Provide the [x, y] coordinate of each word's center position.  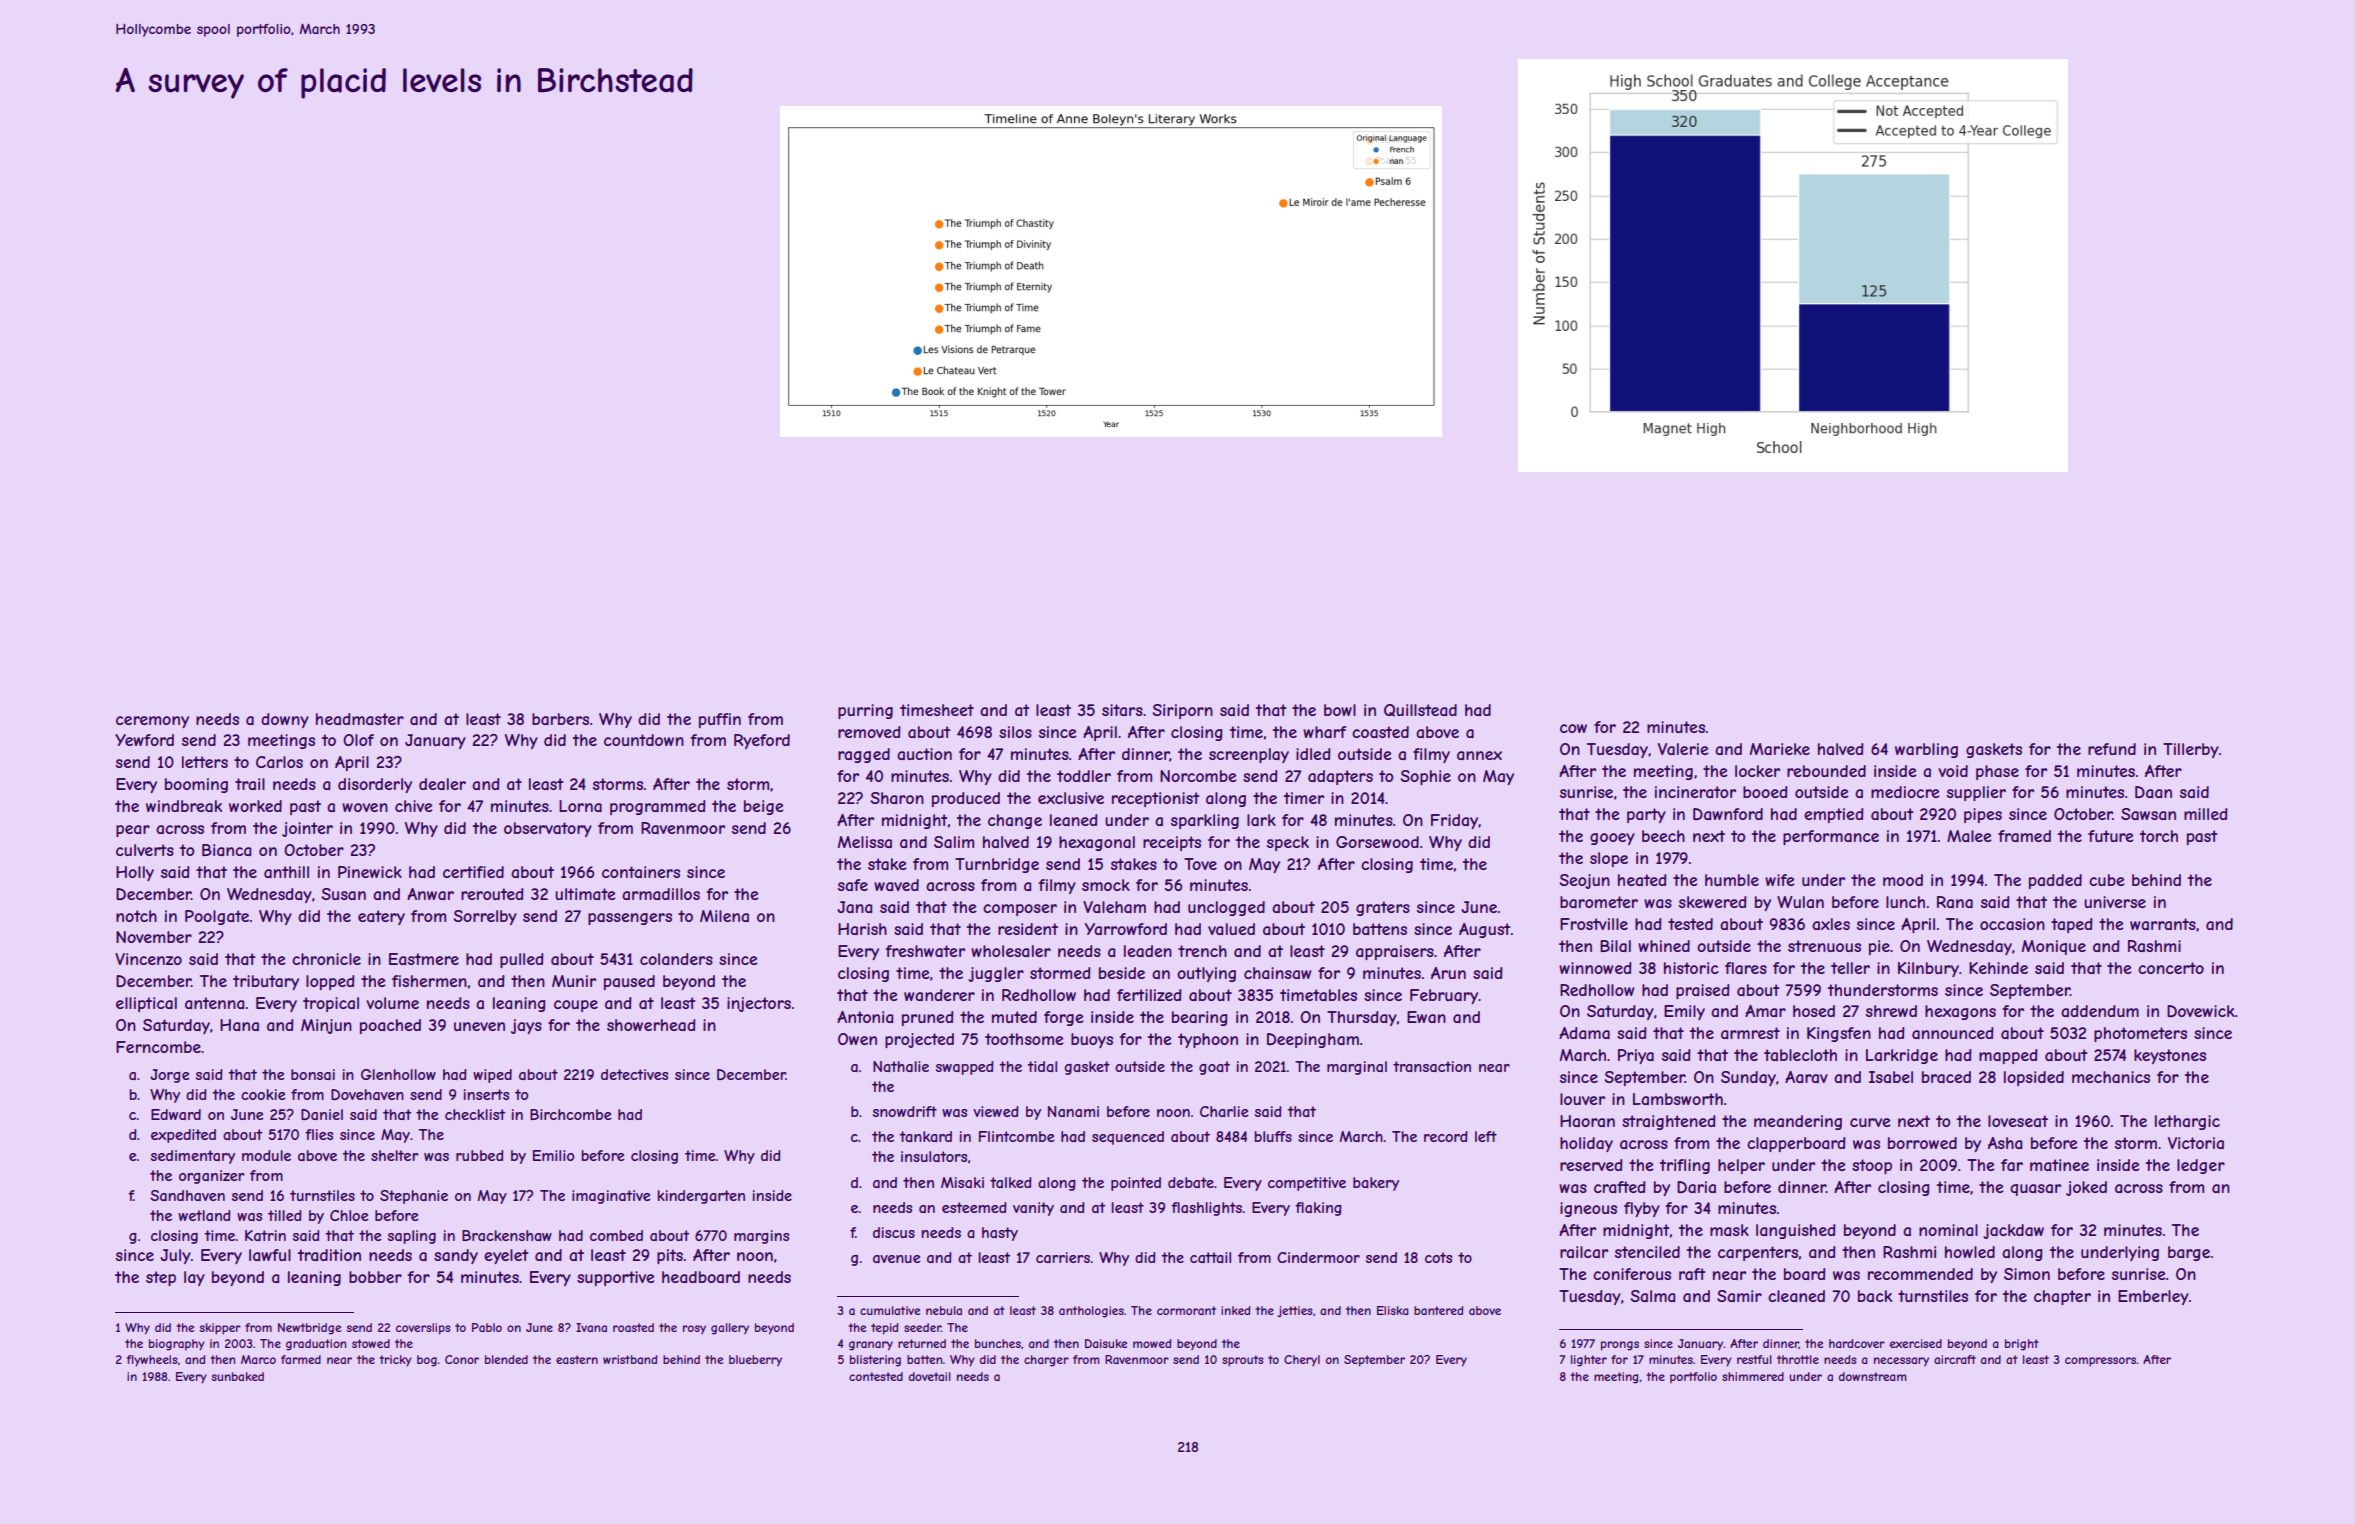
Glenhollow [398, 1074]
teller [1850, 968]
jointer [307, 829]
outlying [1206, 974]
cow [1573, 728]
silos [1015, 732]
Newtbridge [309, 1329]
